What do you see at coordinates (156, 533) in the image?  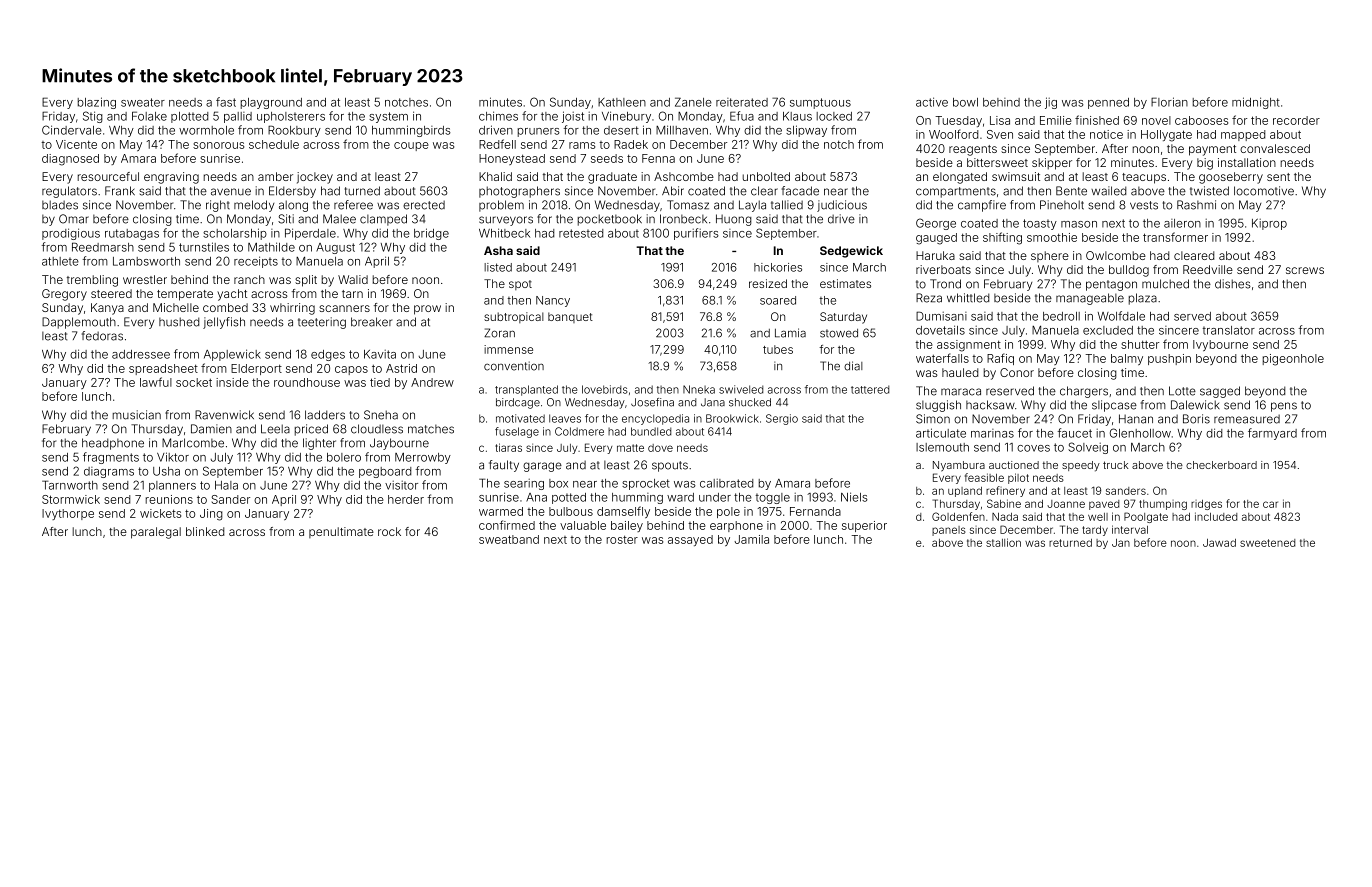 I see `paralegal` at bounding box center [156, 533].
